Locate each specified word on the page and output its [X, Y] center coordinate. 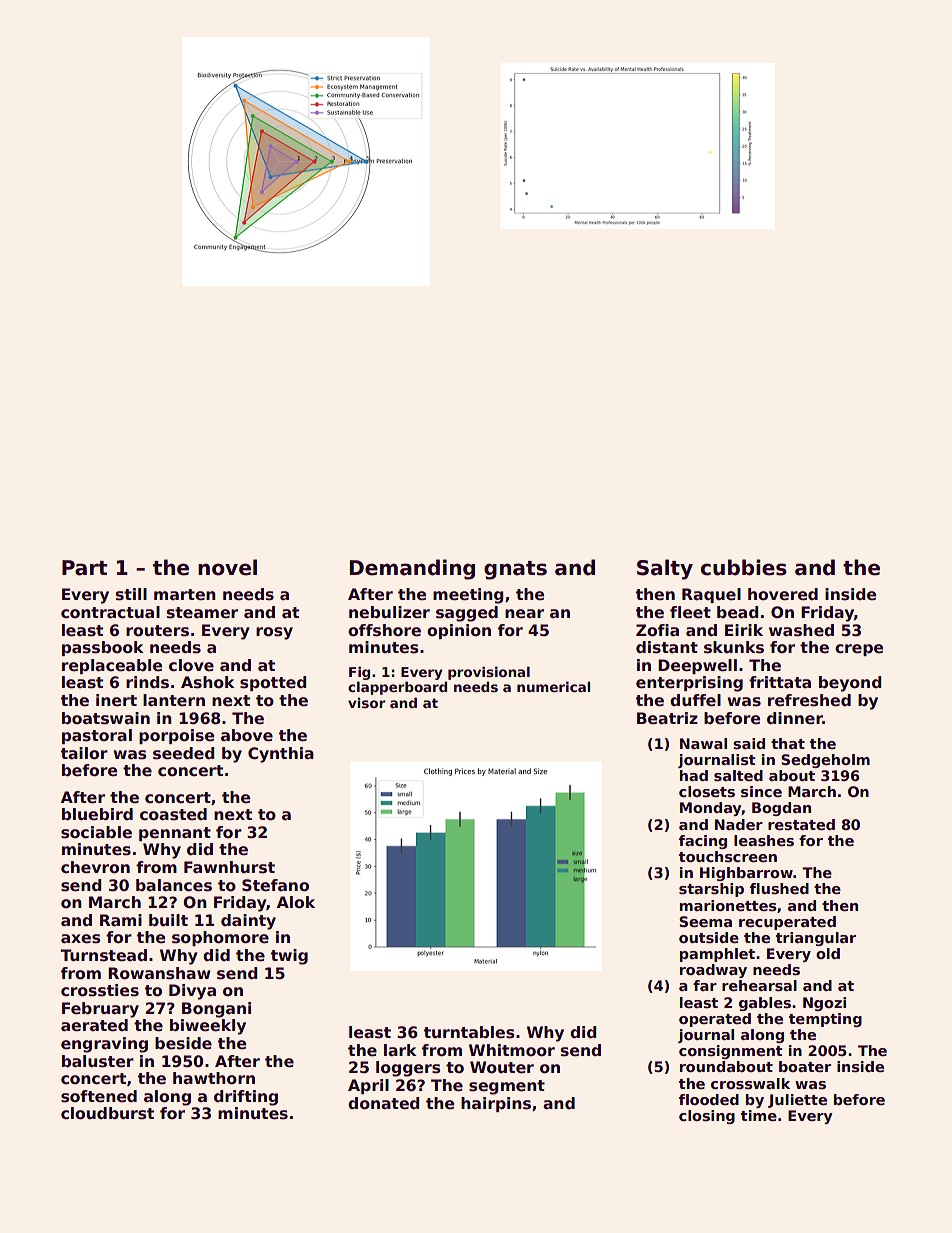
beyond [850, 684]
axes [81, 939]
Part [84, 568]
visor [367, 702]
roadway [713, 971]
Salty [665, 569]
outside [709, 937]
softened [99, 1096]
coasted [173, 814]
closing [707, 1117]
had [694, 775]
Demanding [412, 569]
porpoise [176, 736]
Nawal [703, 743]
